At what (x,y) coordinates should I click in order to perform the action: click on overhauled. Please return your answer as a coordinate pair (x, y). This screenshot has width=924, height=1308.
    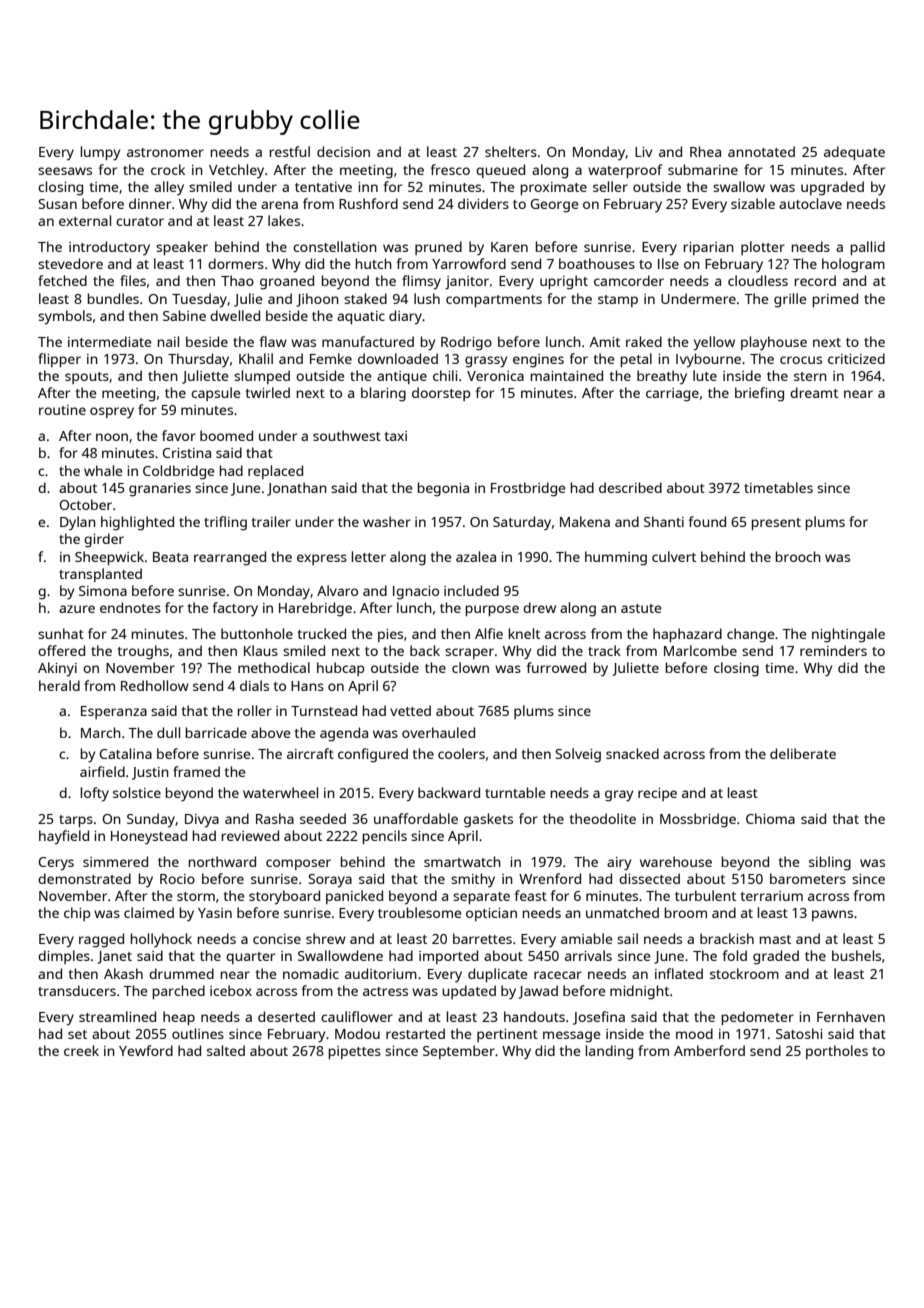
    Looking at the image, I should click on (438, 732).
